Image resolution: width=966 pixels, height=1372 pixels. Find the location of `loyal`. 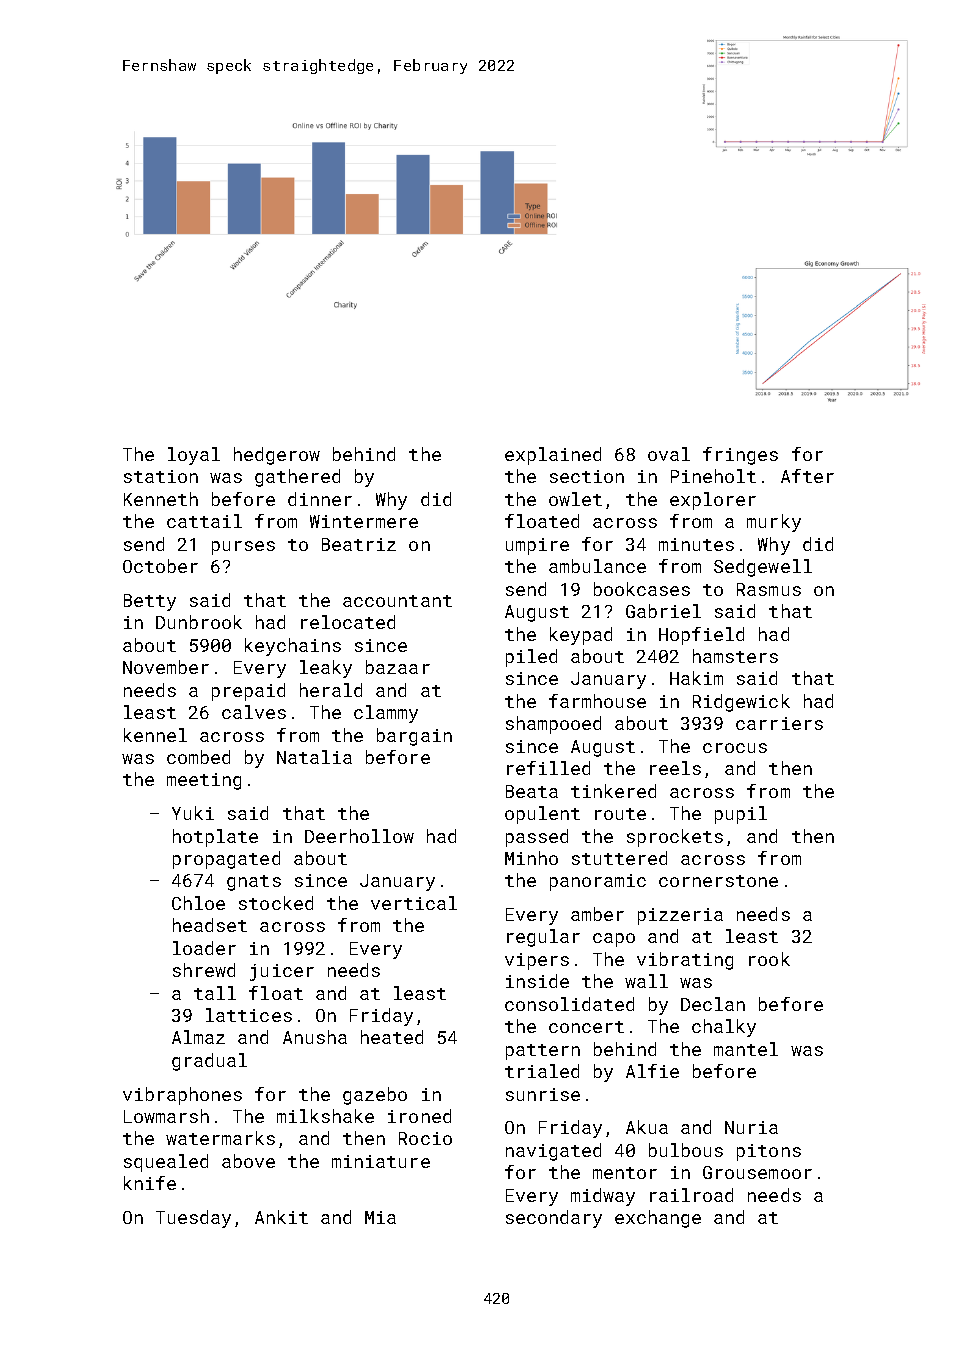

loyal is located at coordinates (194, 456).
